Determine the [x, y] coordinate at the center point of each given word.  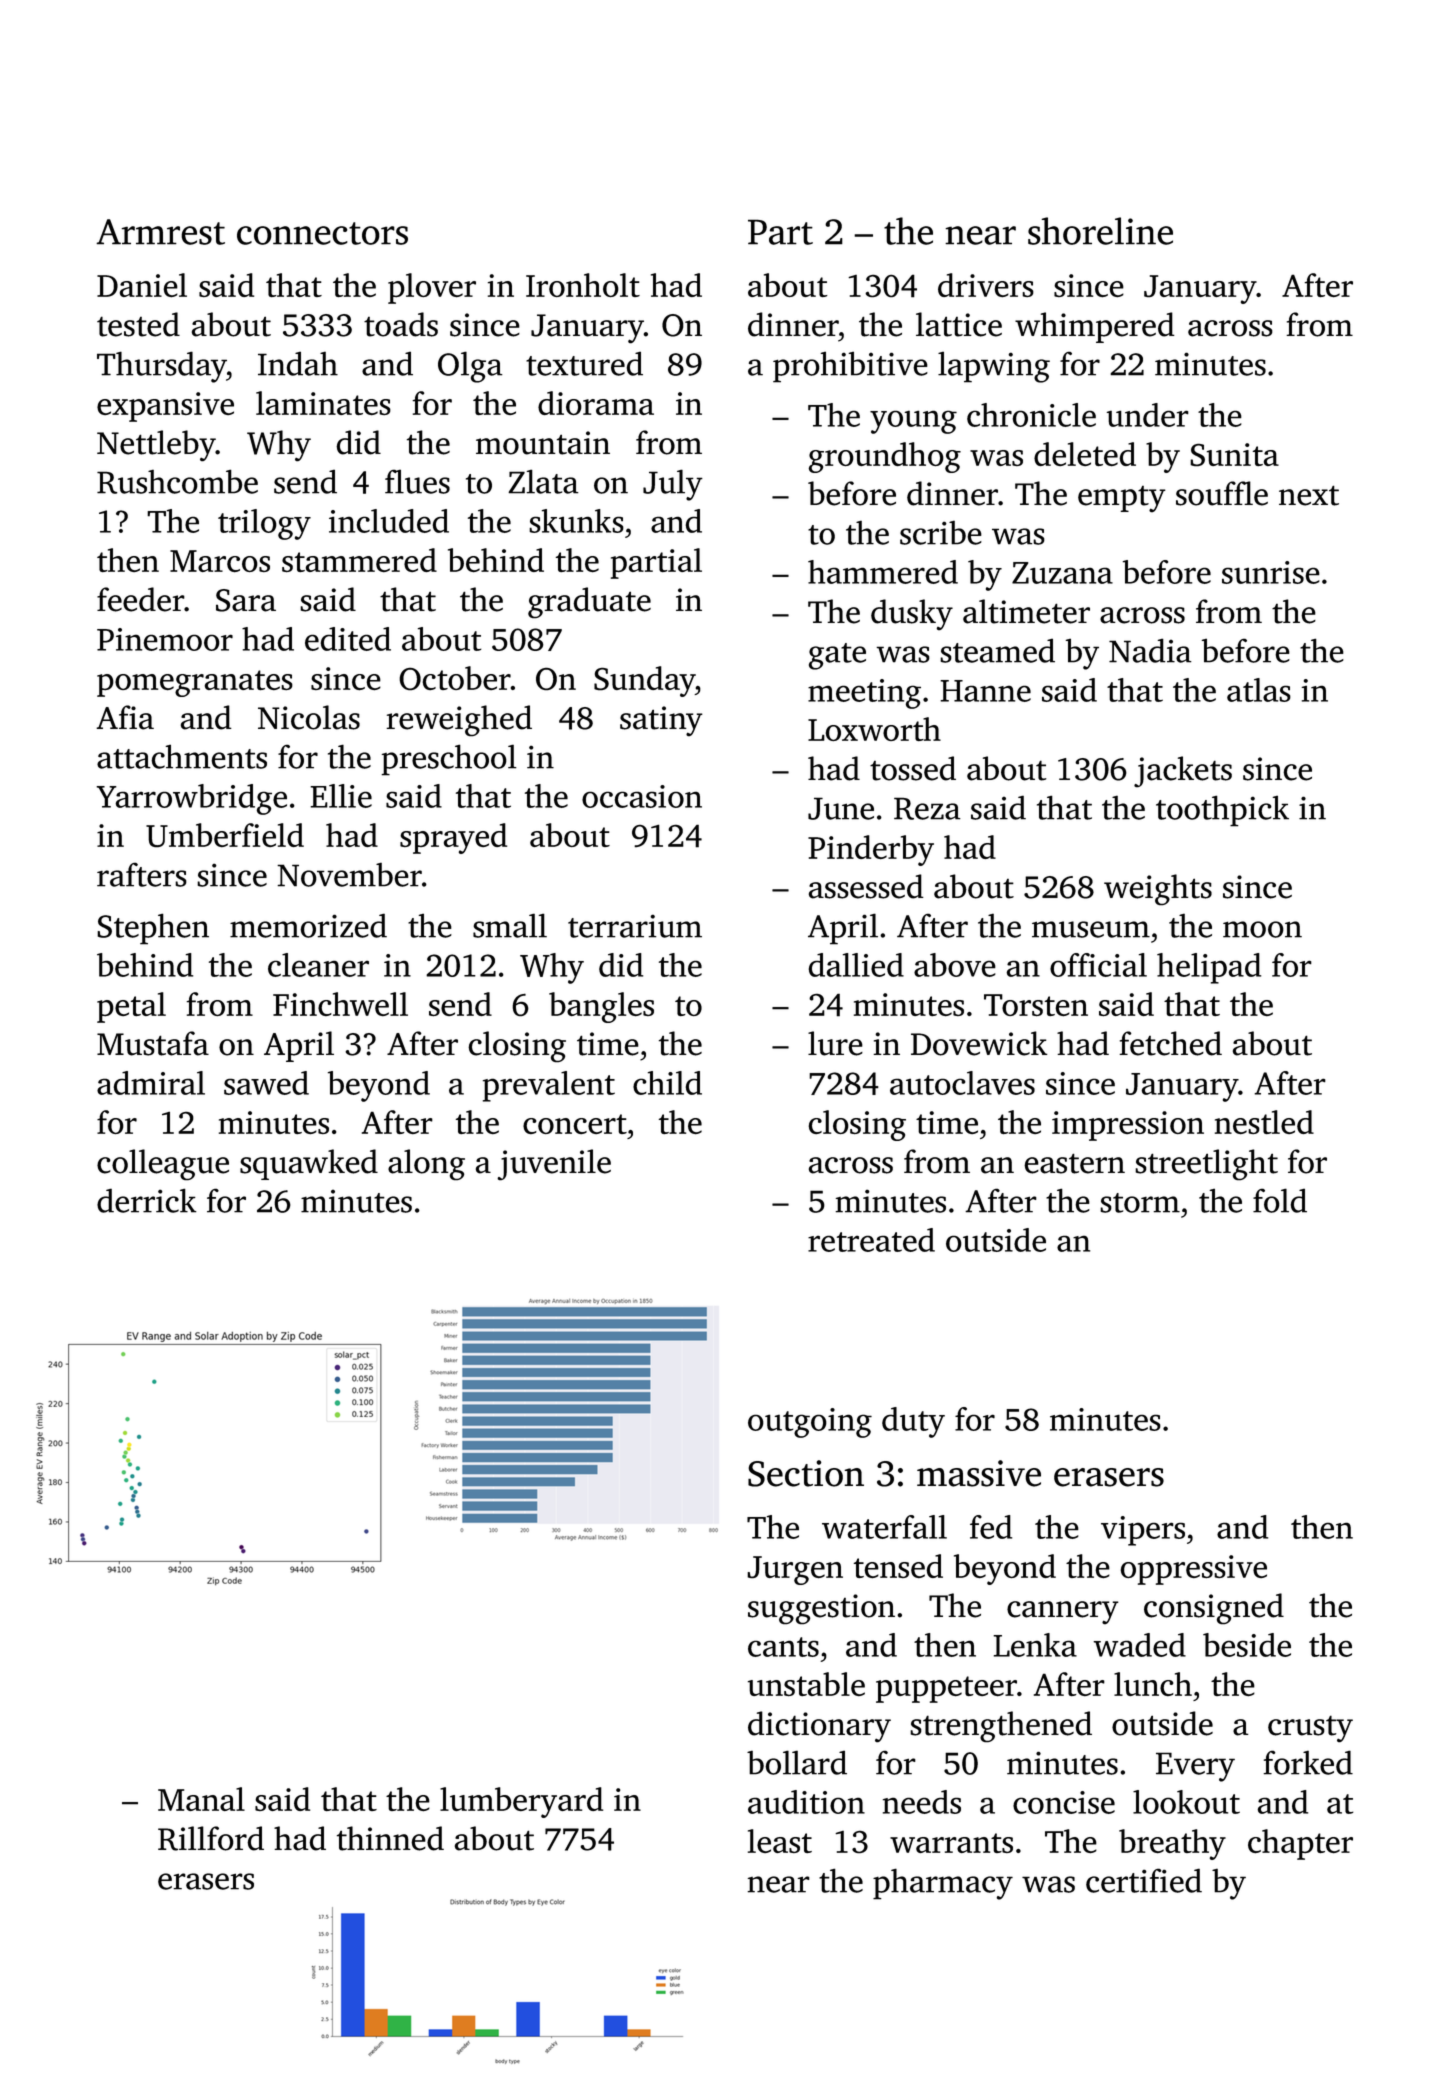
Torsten [1036, 1005]
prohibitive [850, 367]
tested [138, 324]
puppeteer [946, 1689]
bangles [601, 1007]
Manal [201, 1799]
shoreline [1100, 231]
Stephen [153, 929]
